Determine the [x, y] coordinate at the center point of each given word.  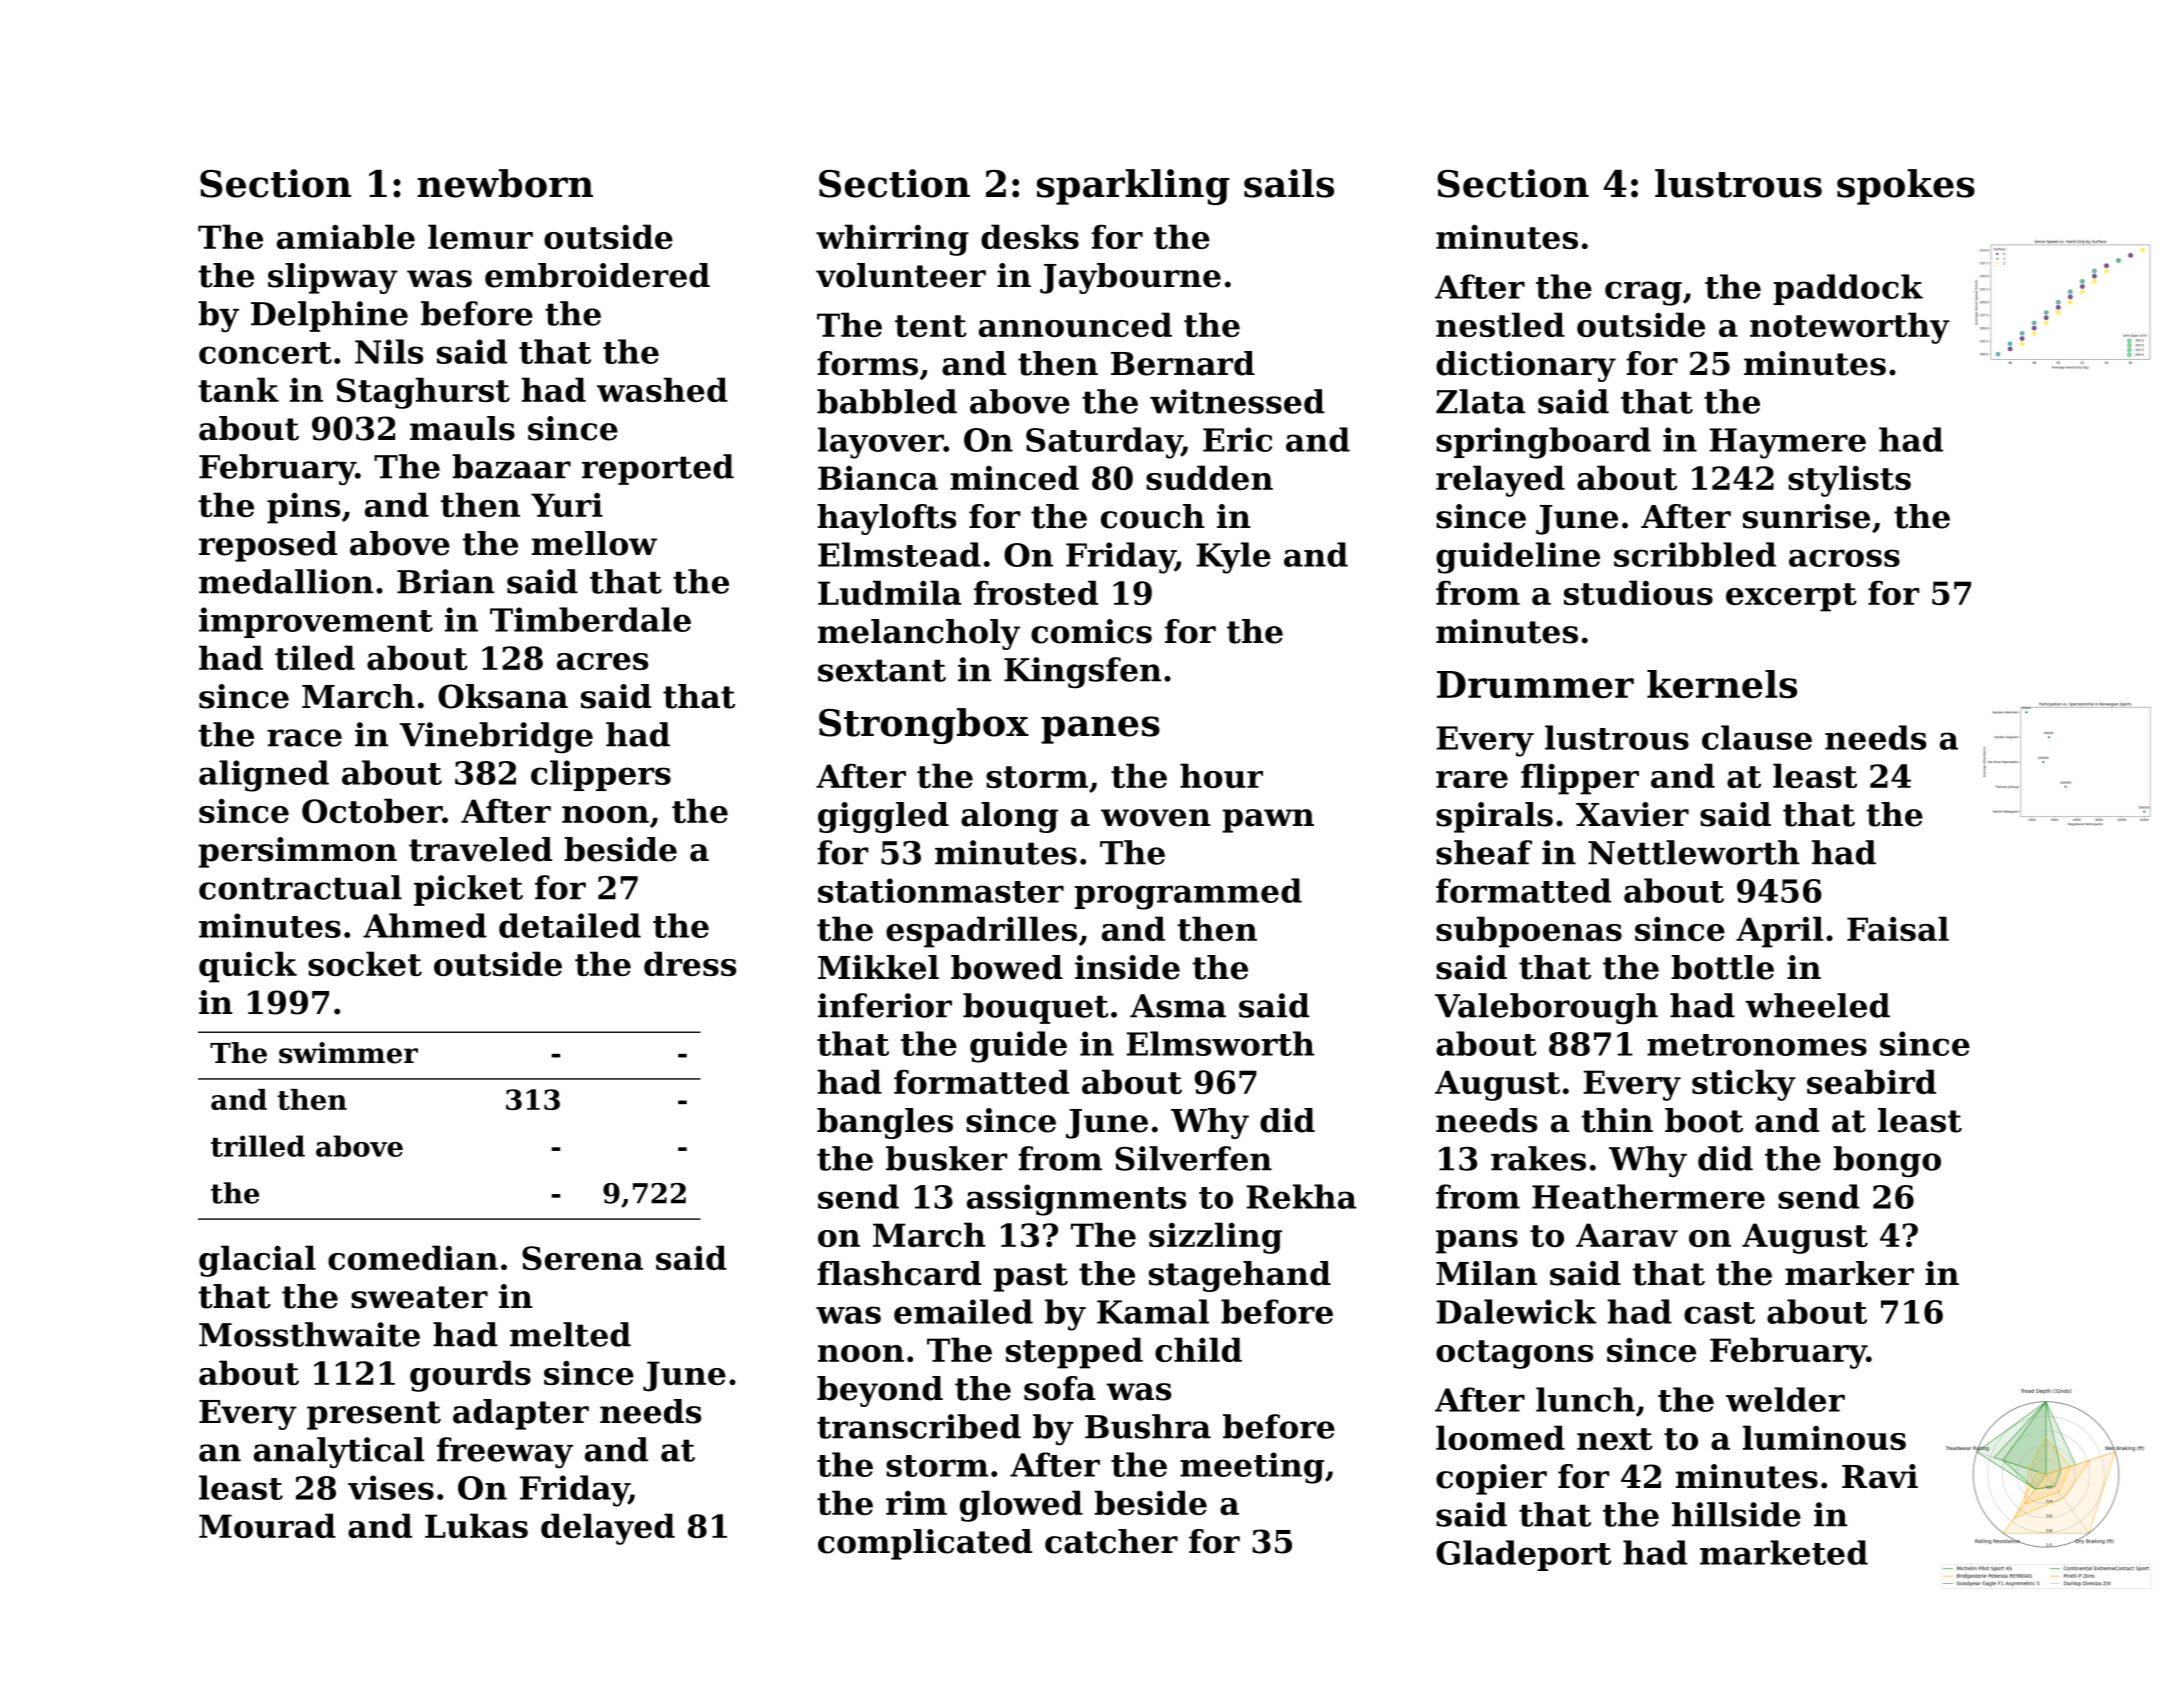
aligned [264, 776]
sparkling [1133, 187]
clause [1757, 737]
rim [916, 1503]
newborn [505, 183]
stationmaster [941, 890]
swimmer [348, 1053]
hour [1221, 775]
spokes [1906, 187]
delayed [608, 1529]
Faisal [1898, 928]
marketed [1784, 1552]
